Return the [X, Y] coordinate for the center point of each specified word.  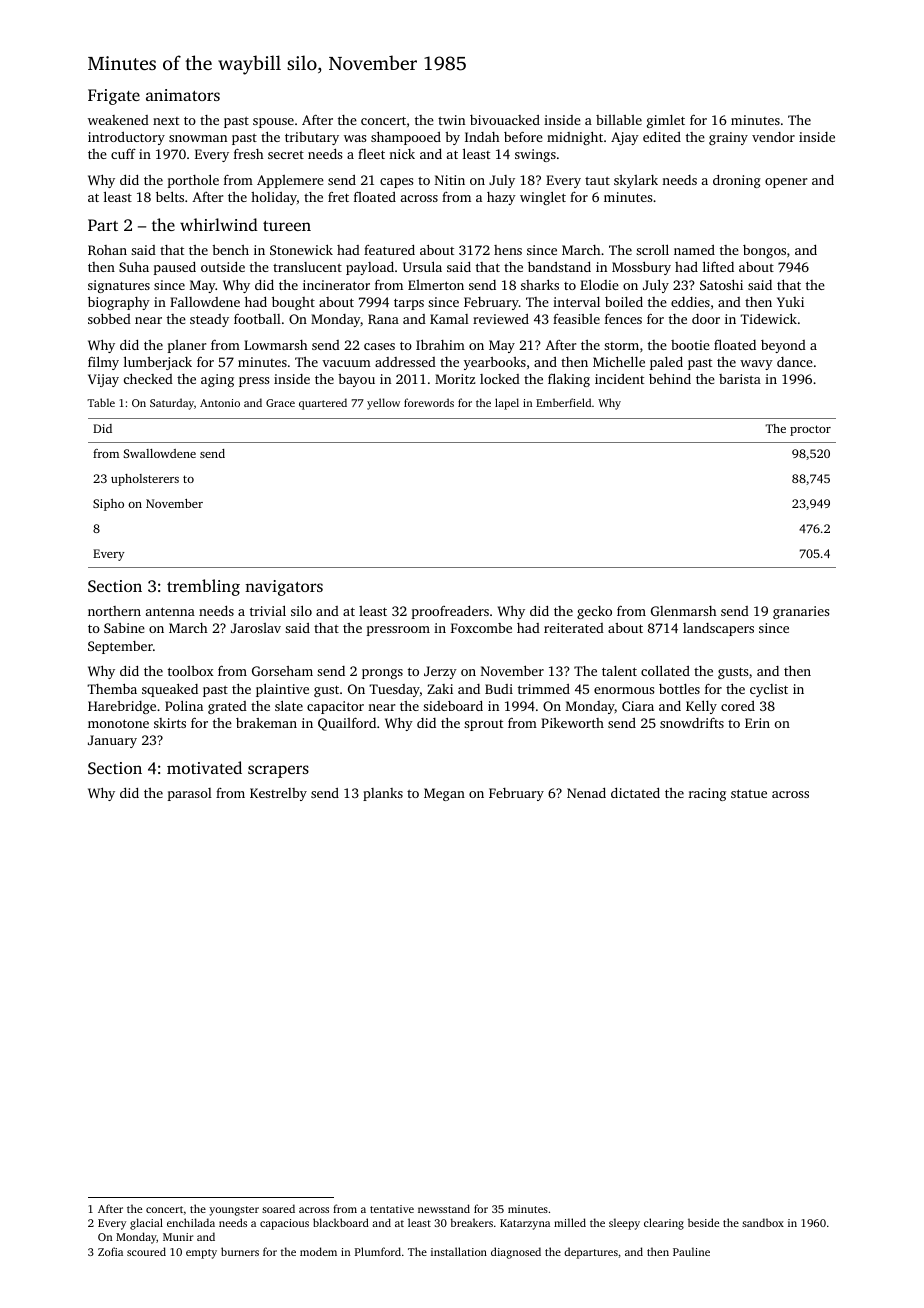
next [166, 121]
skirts [170, 723]
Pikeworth [572, 723]
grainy [728, 138]
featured [389, 250]
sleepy [624, 1224]
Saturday [172, 404]
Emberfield [563, 402]
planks [383, 794]
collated [665, 670]
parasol [190, 794]
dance [795, 362]
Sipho [108, 505]
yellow [383, 404]
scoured [146, 1251]
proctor [810, 430]
